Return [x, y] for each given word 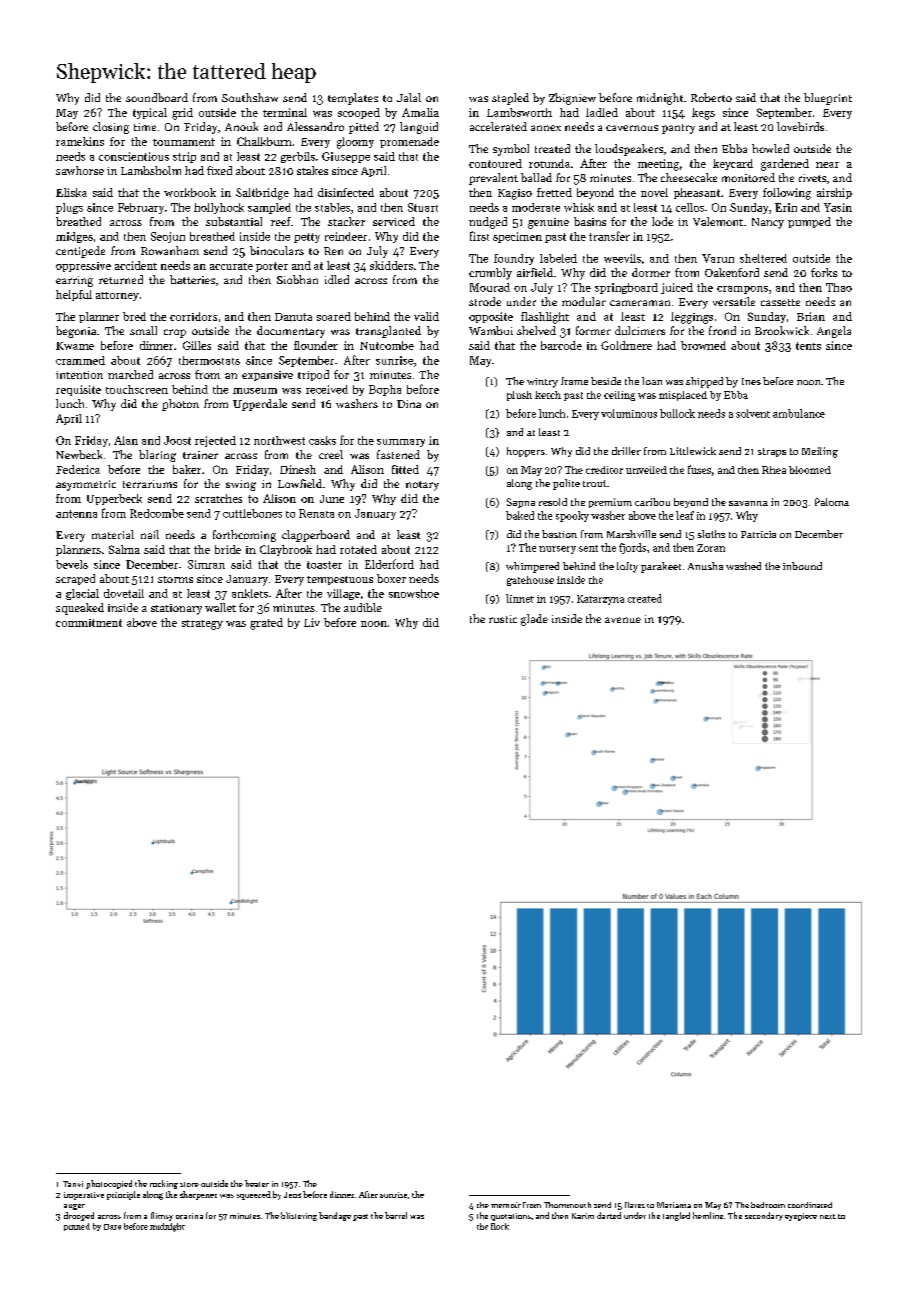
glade [534, 620]
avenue [623, 620]
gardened [785, 165]
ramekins [80, 141]
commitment [89, 623]
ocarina [189, 1216]
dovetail [124, 593]
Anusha [705, 566]
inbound [802, 566]
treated [552, 148]
